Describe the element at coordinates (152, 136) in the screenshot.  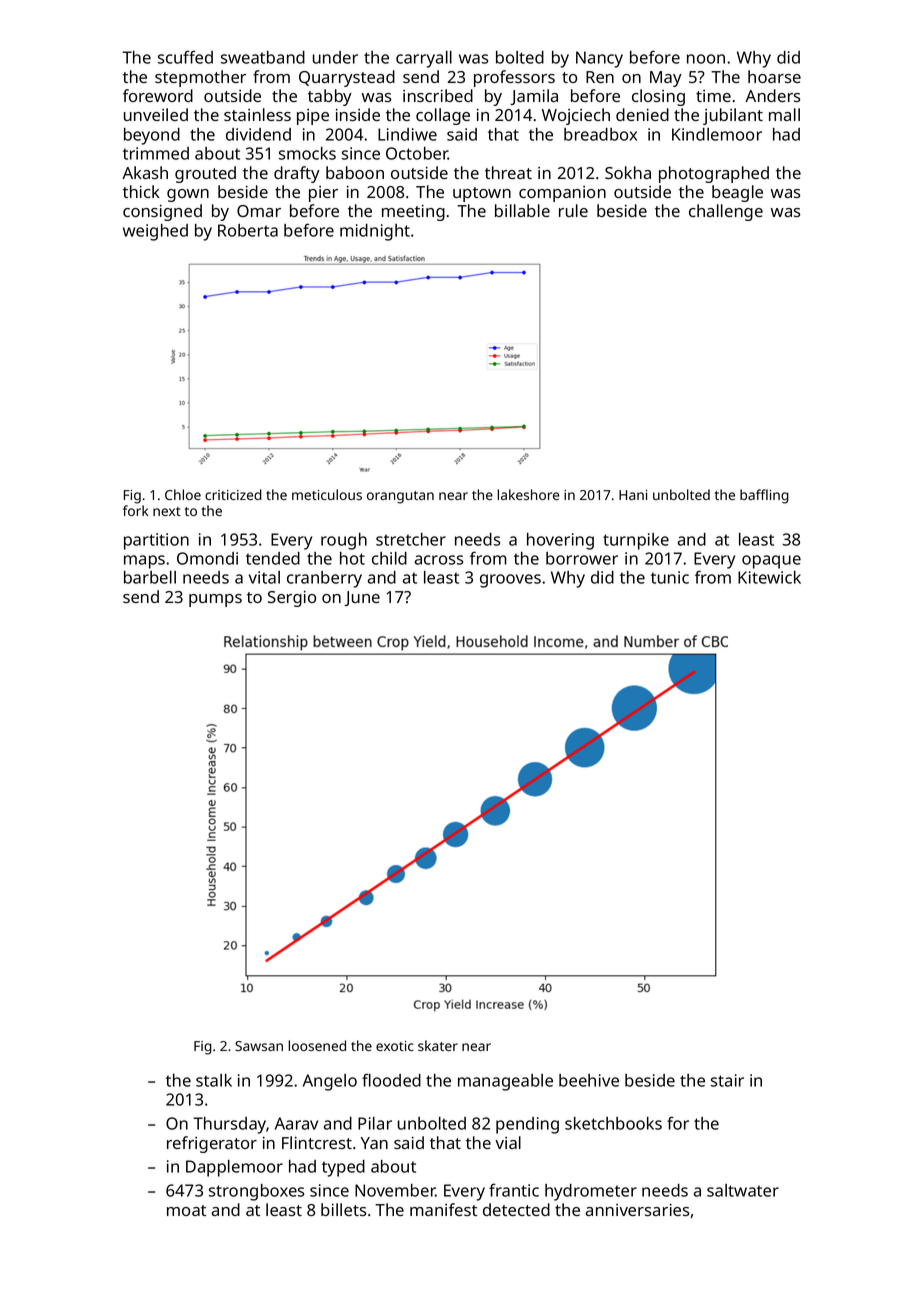
I see `beyond` at that location.
